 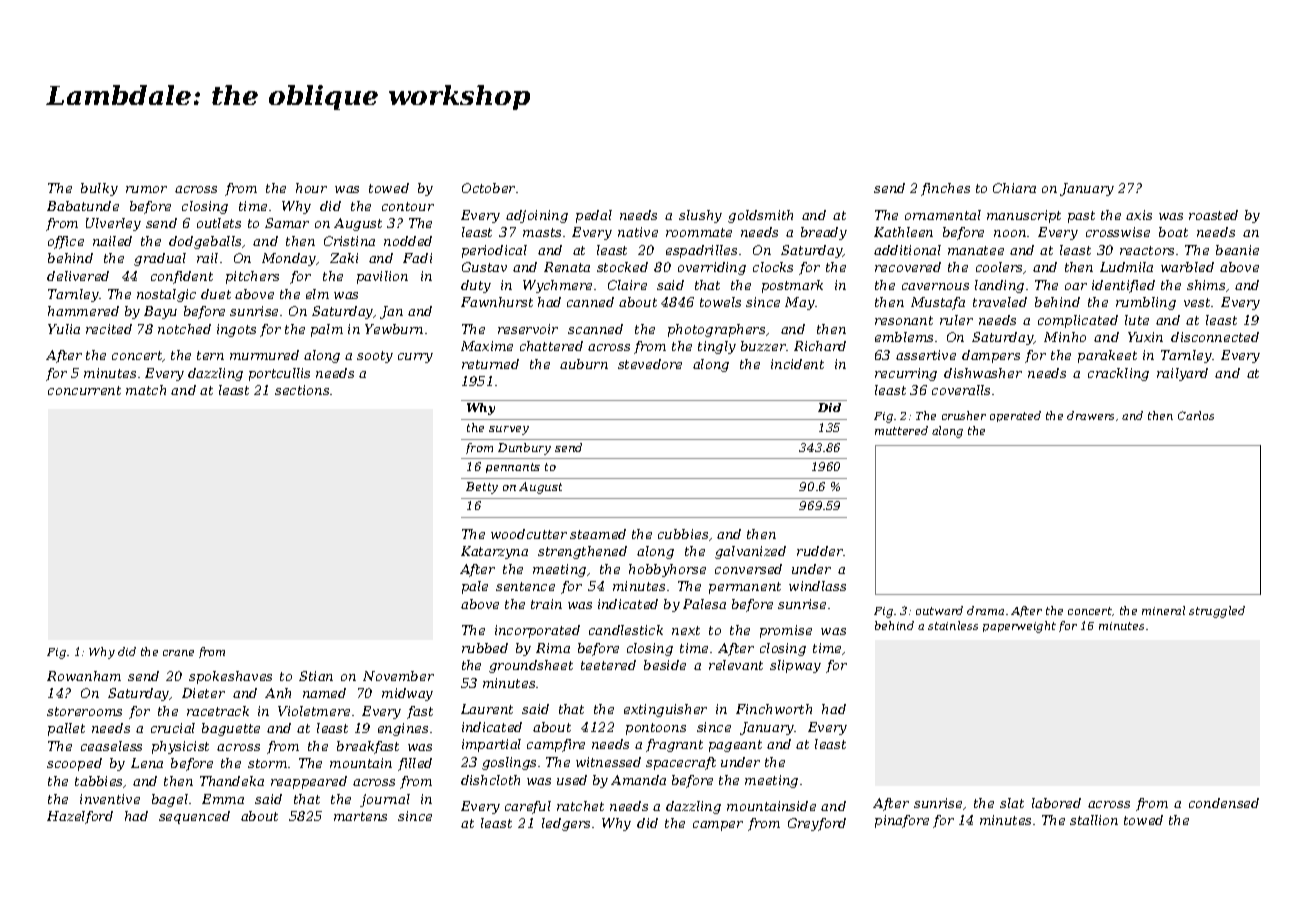 I want to click on Chiara, so click(x=1014, y=188).
